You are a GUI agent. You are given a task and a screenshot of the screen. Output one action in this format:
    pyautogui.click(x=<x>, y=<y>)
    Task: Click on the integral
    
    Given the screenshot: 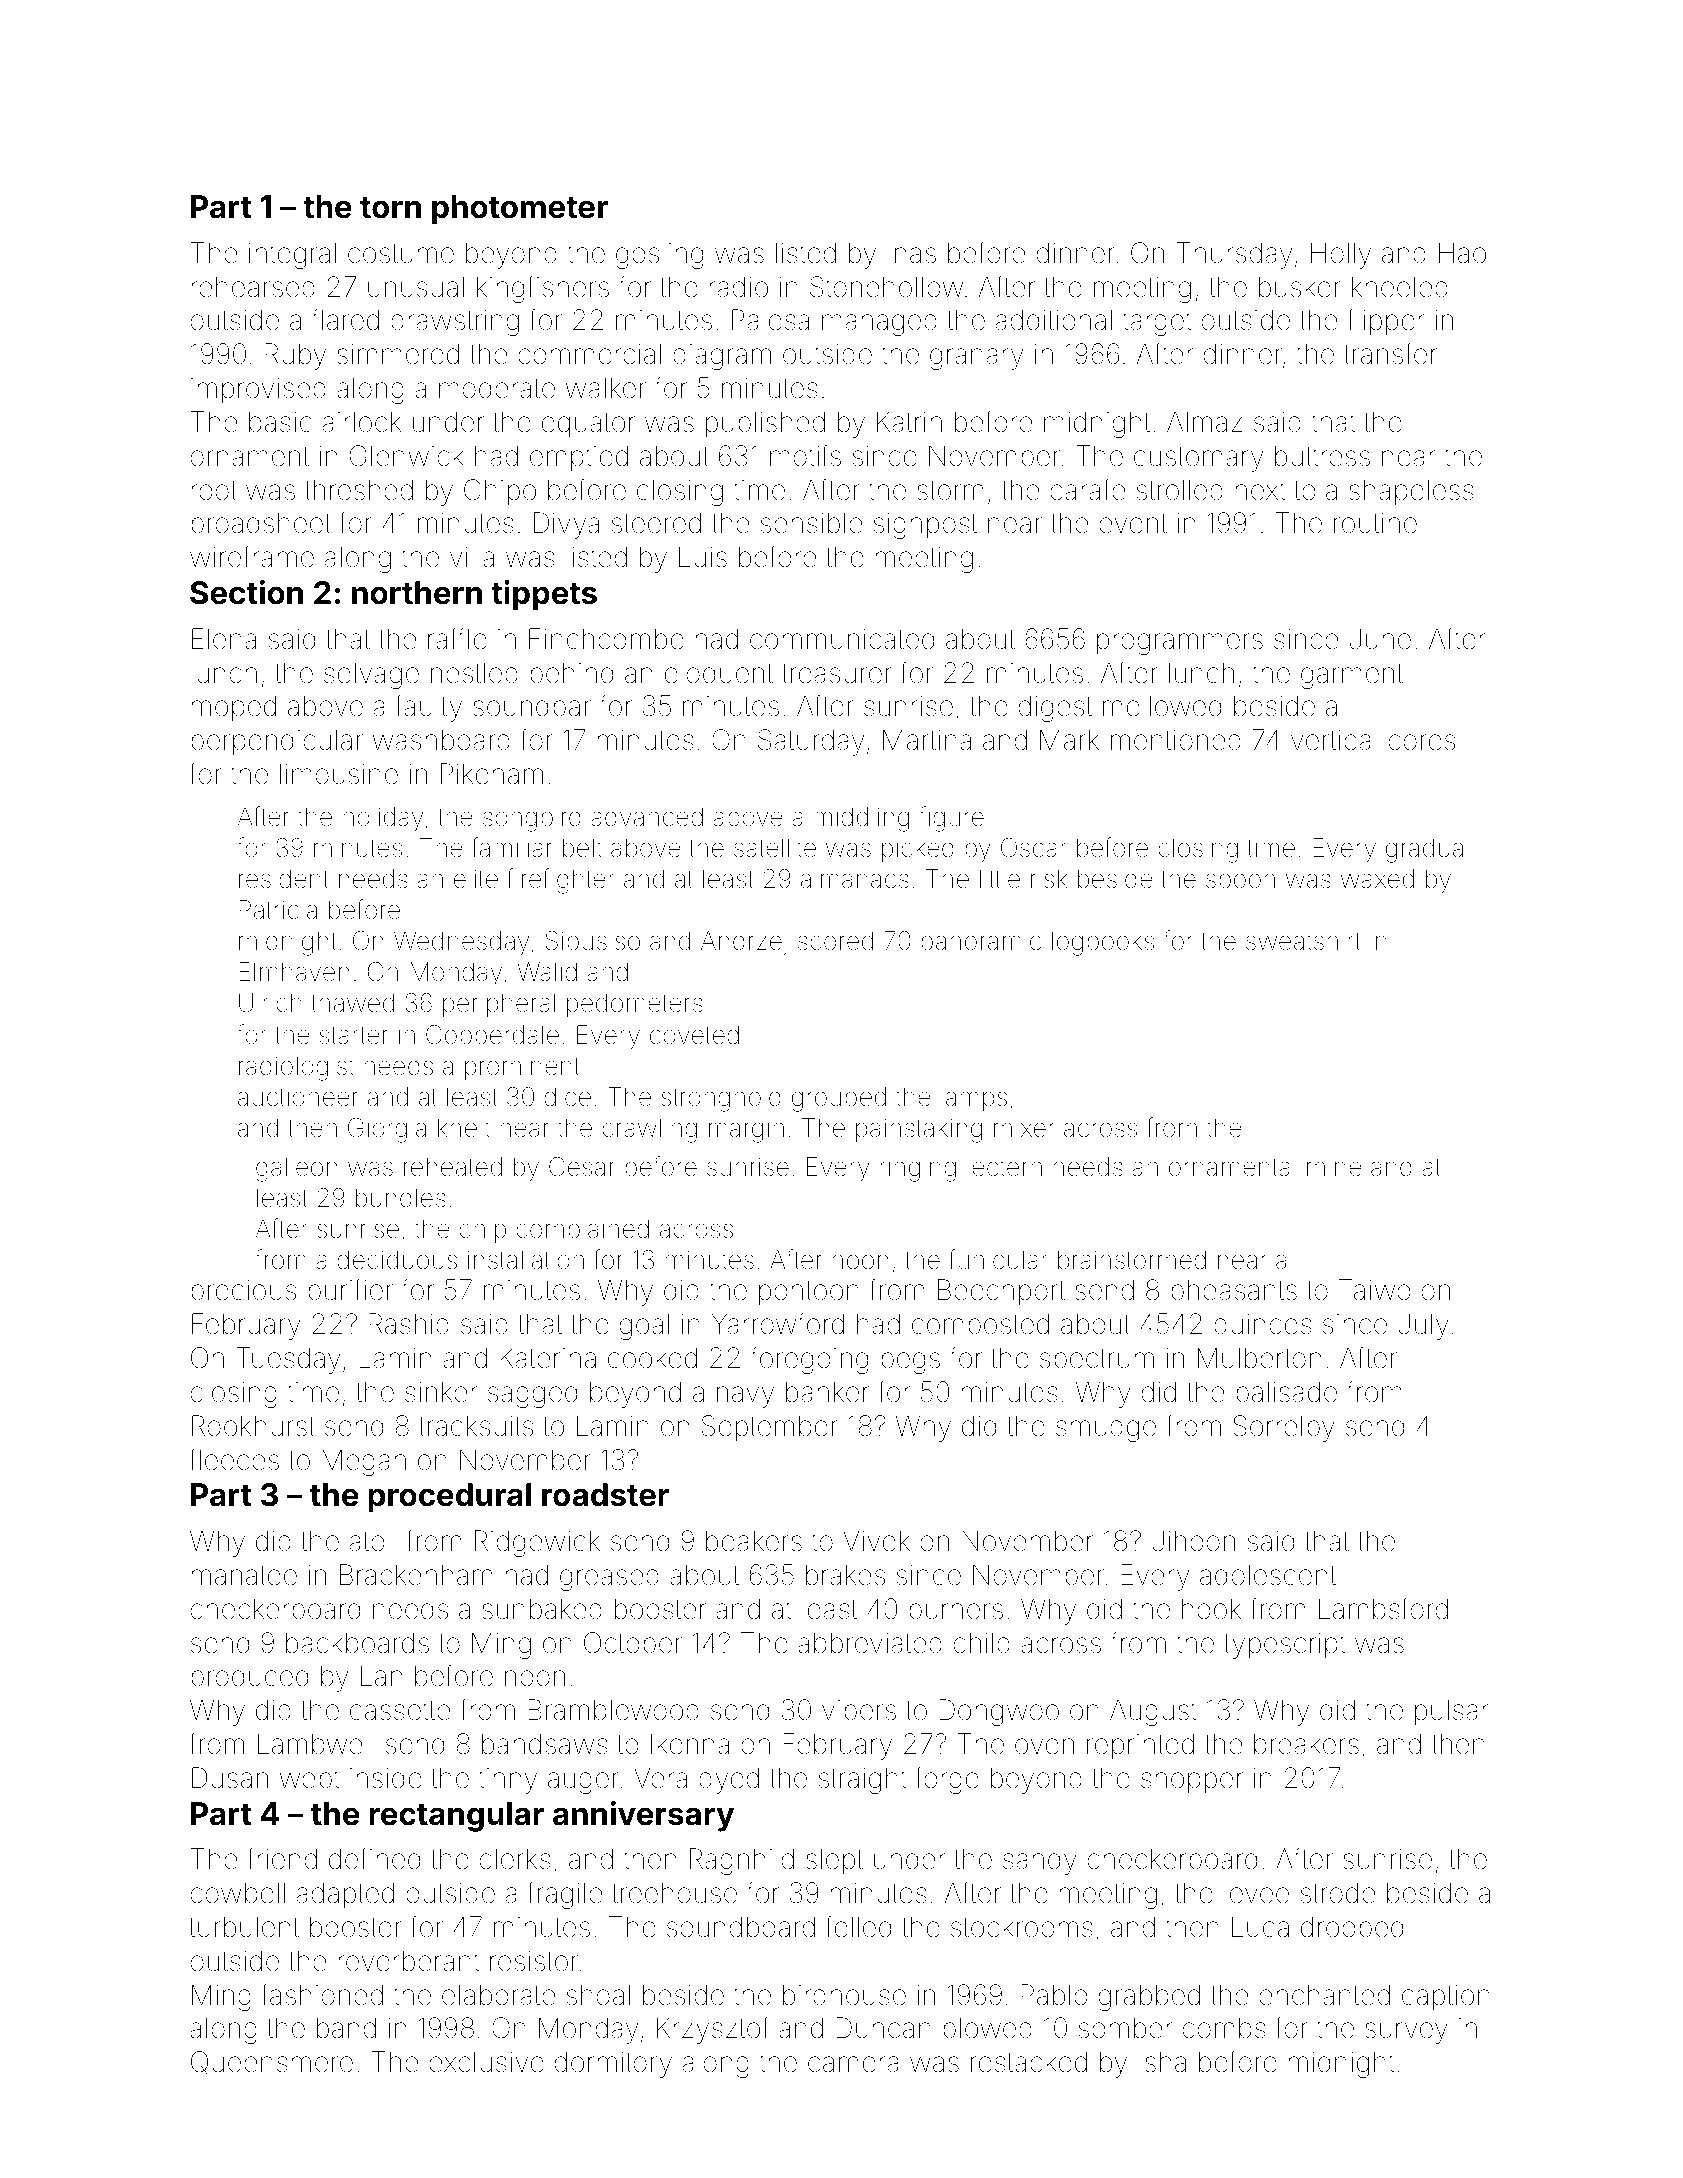 What is the action you would take?
    pyautogui.click(x=292, y=255)
